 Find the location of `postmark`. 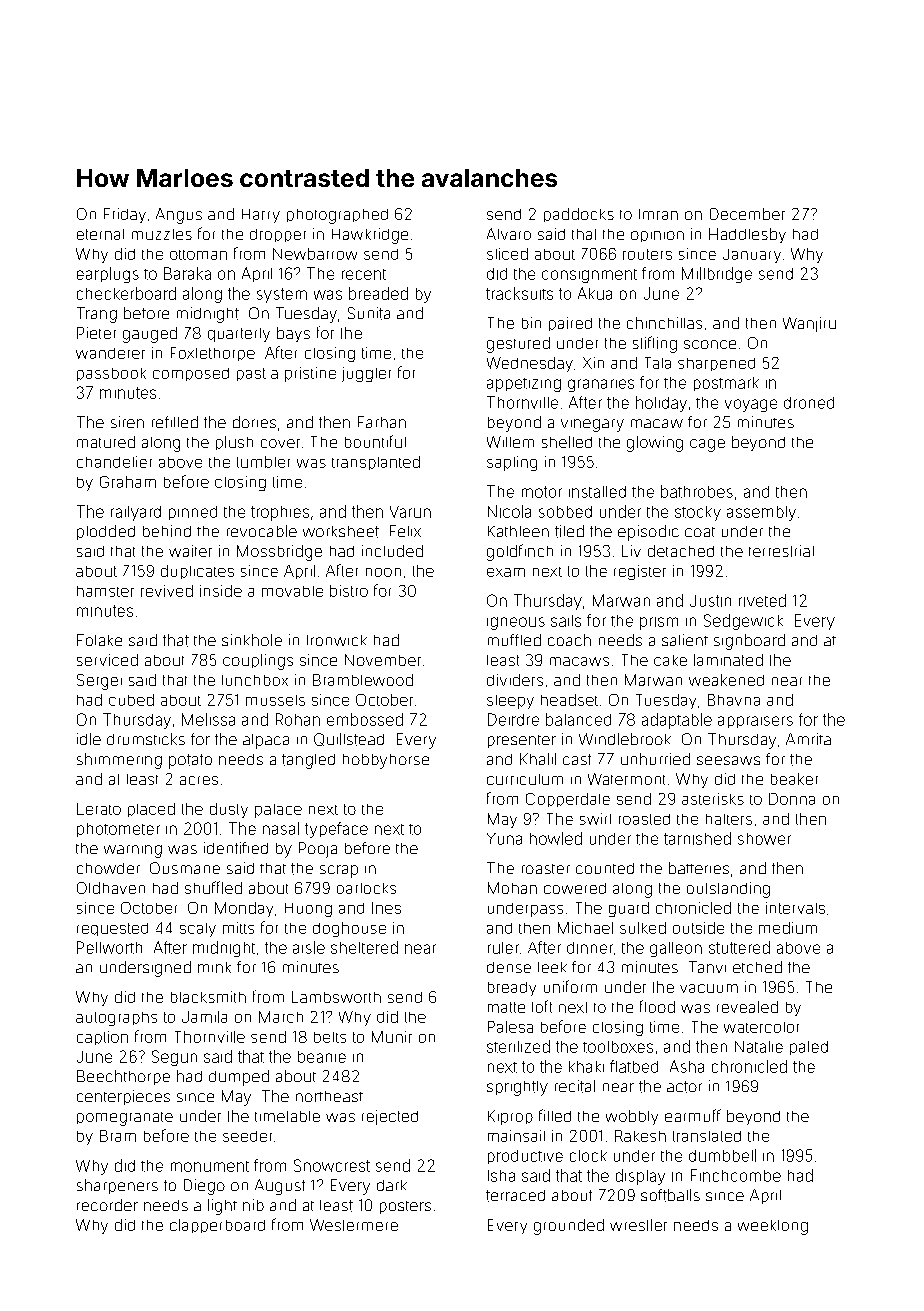

postmark is located at coordinates (726, 384).
